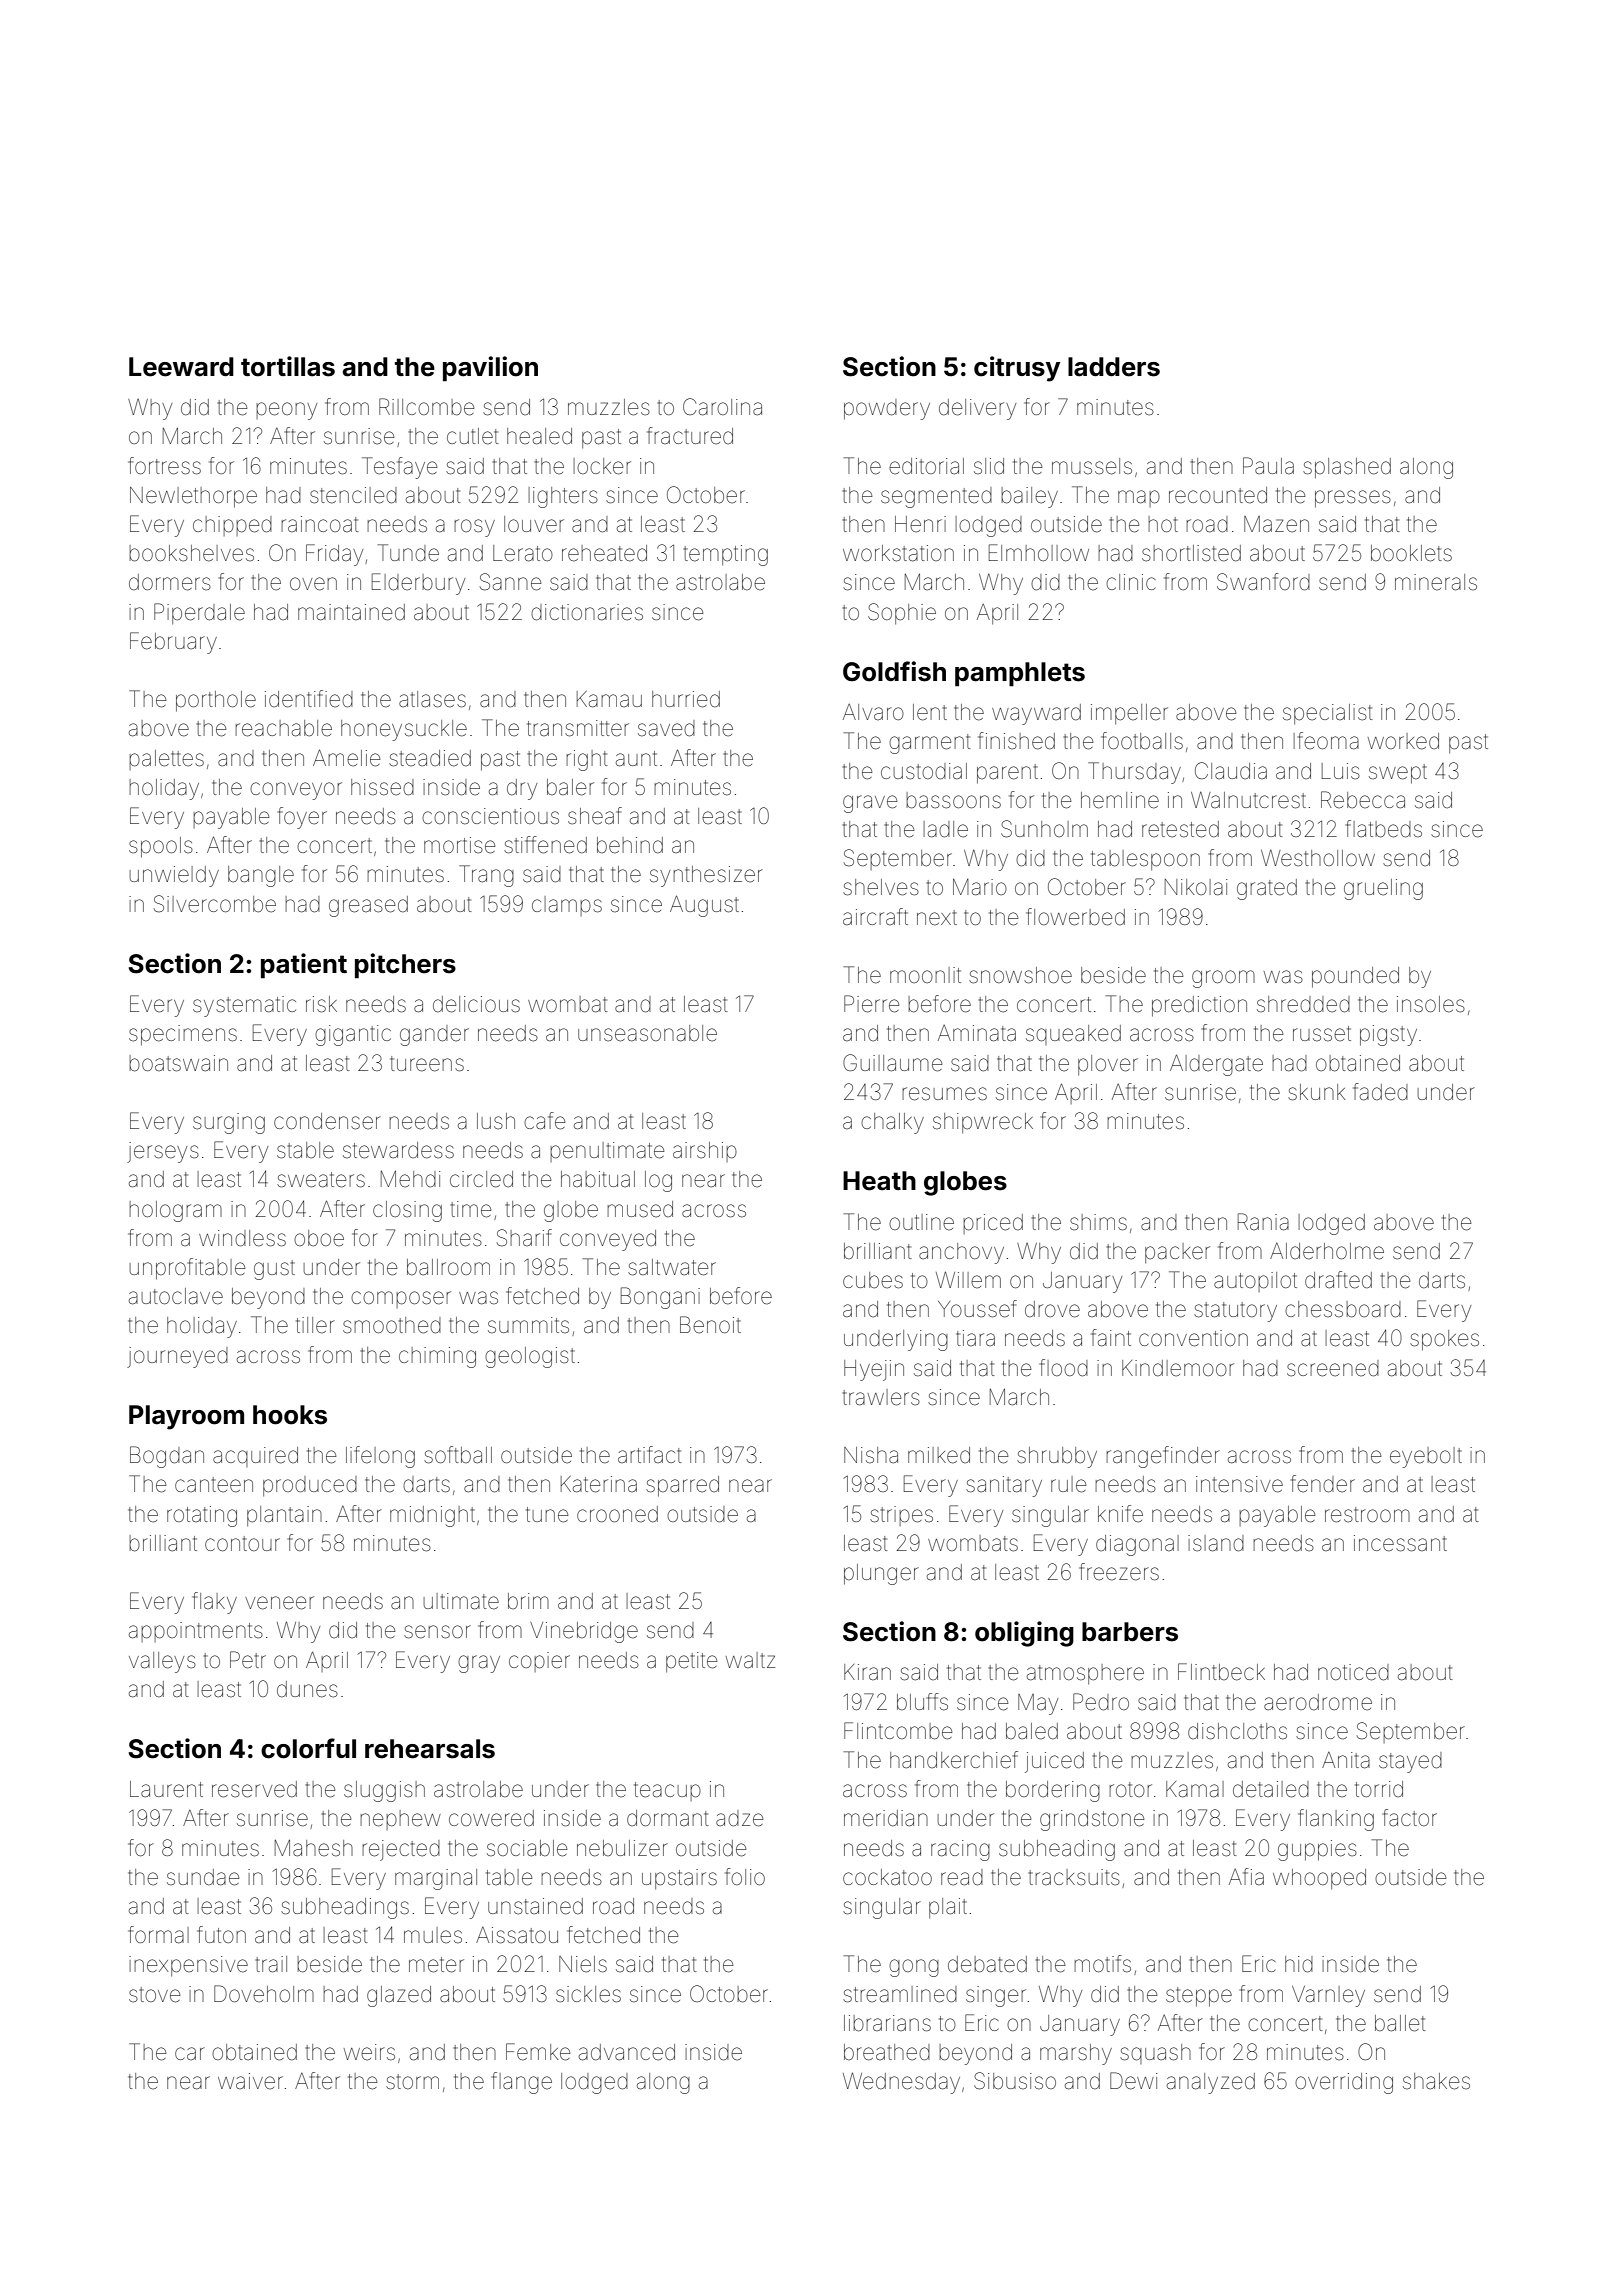  I want to click on teacup, so click(667, 1791).
